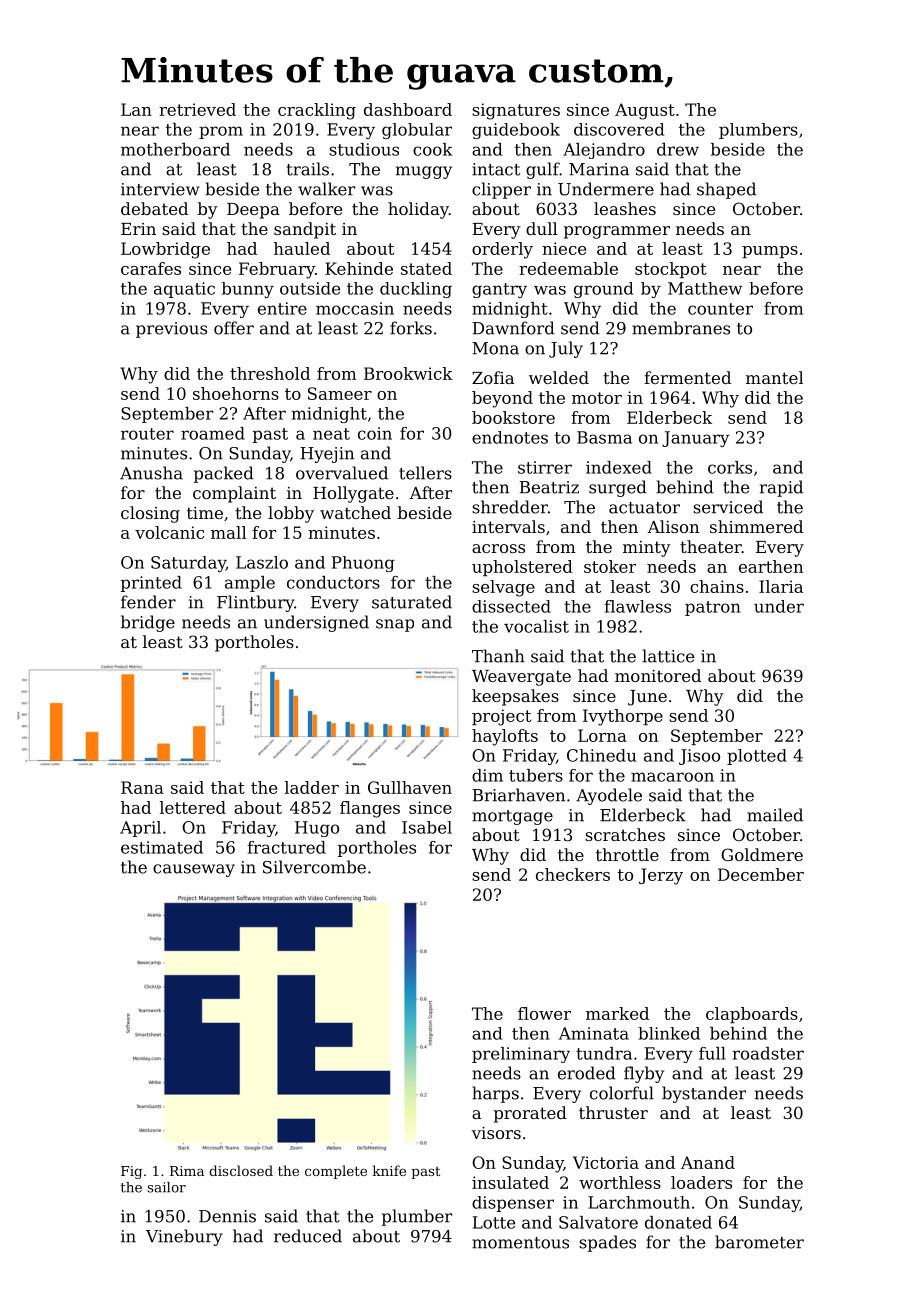  I want to click on causeway, so click(194, 870).
